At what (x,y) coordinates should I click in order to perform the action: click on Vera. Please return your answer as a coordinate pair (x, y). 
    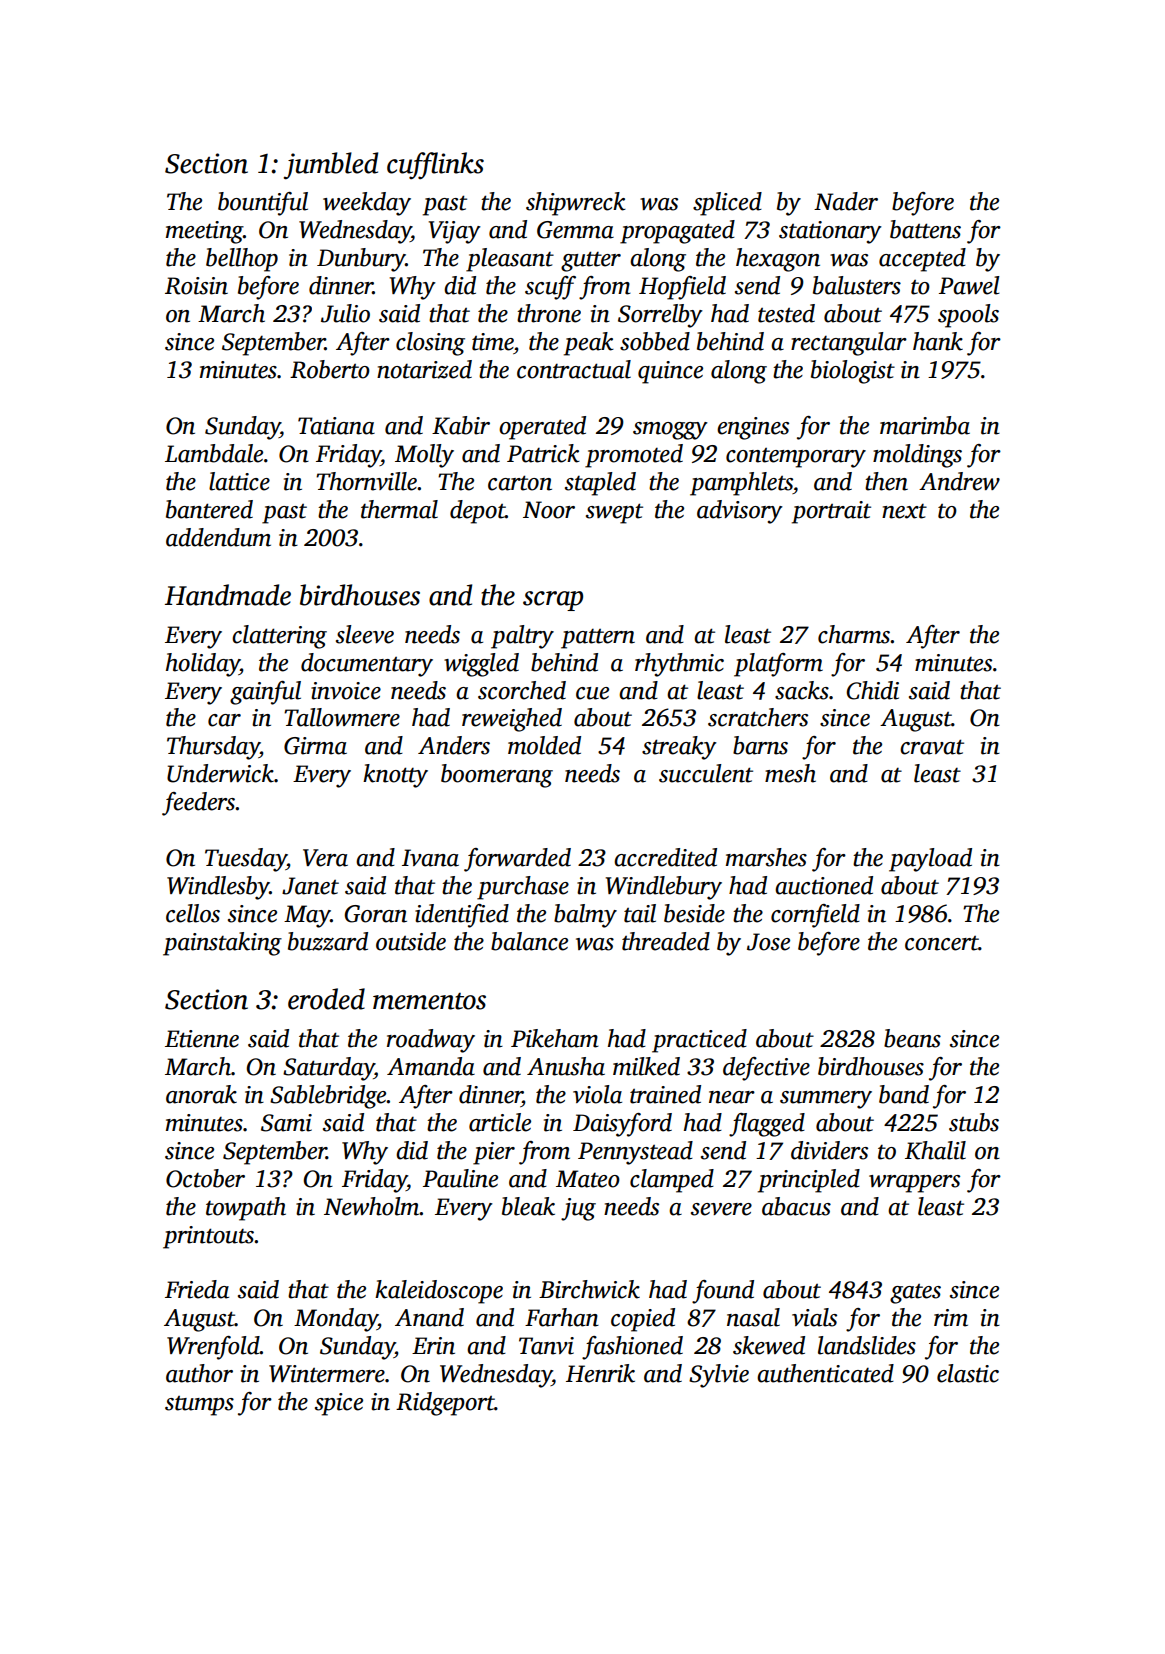
    Looking at the image, I should click on (325, 858).
